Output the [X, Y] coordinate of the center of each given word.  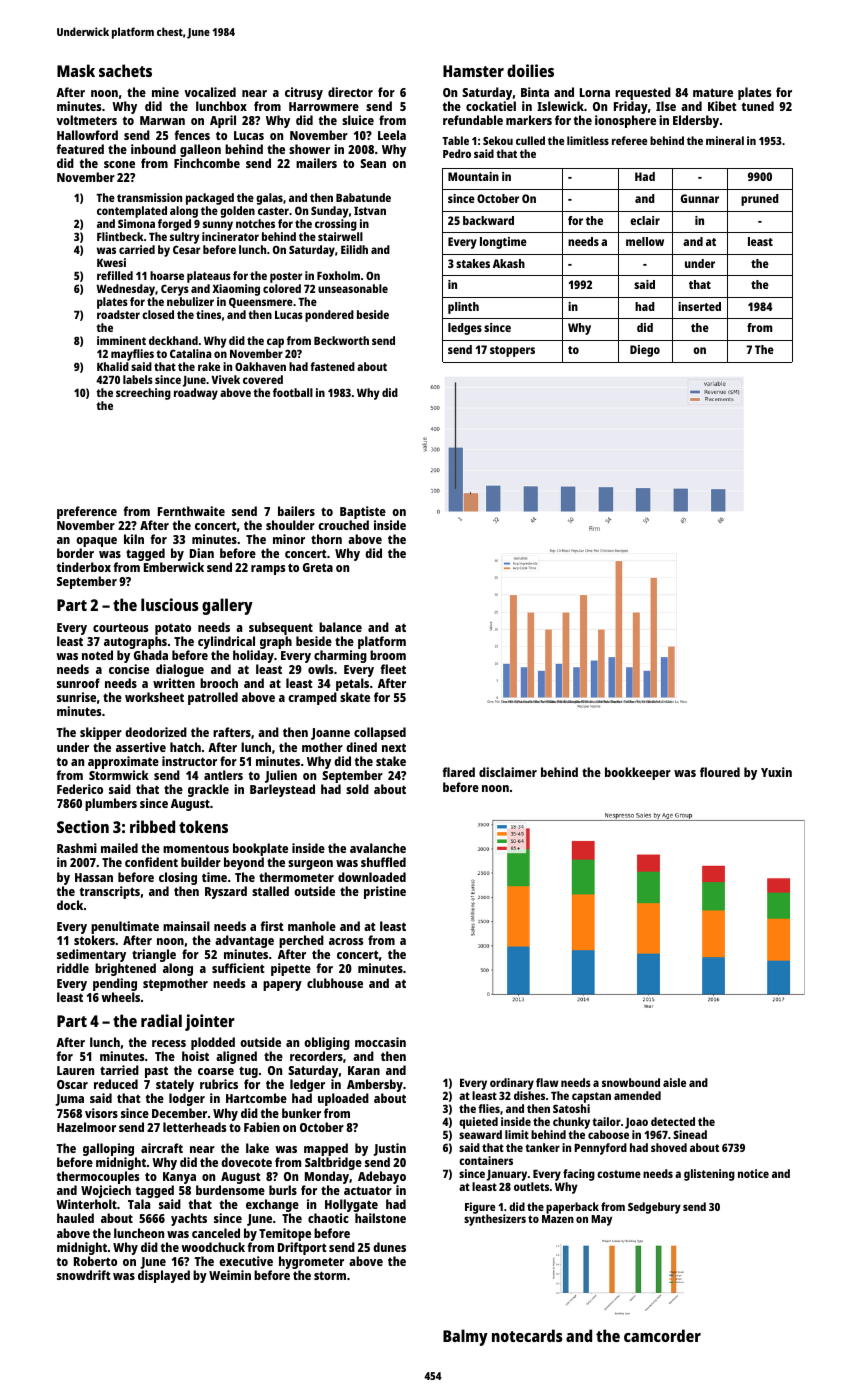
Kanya [179, 1178]
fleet [393, 669]
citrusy [304, 93]
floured [720, 772]
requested [643, 93]
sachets [125, 70]
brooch [219, 683]
